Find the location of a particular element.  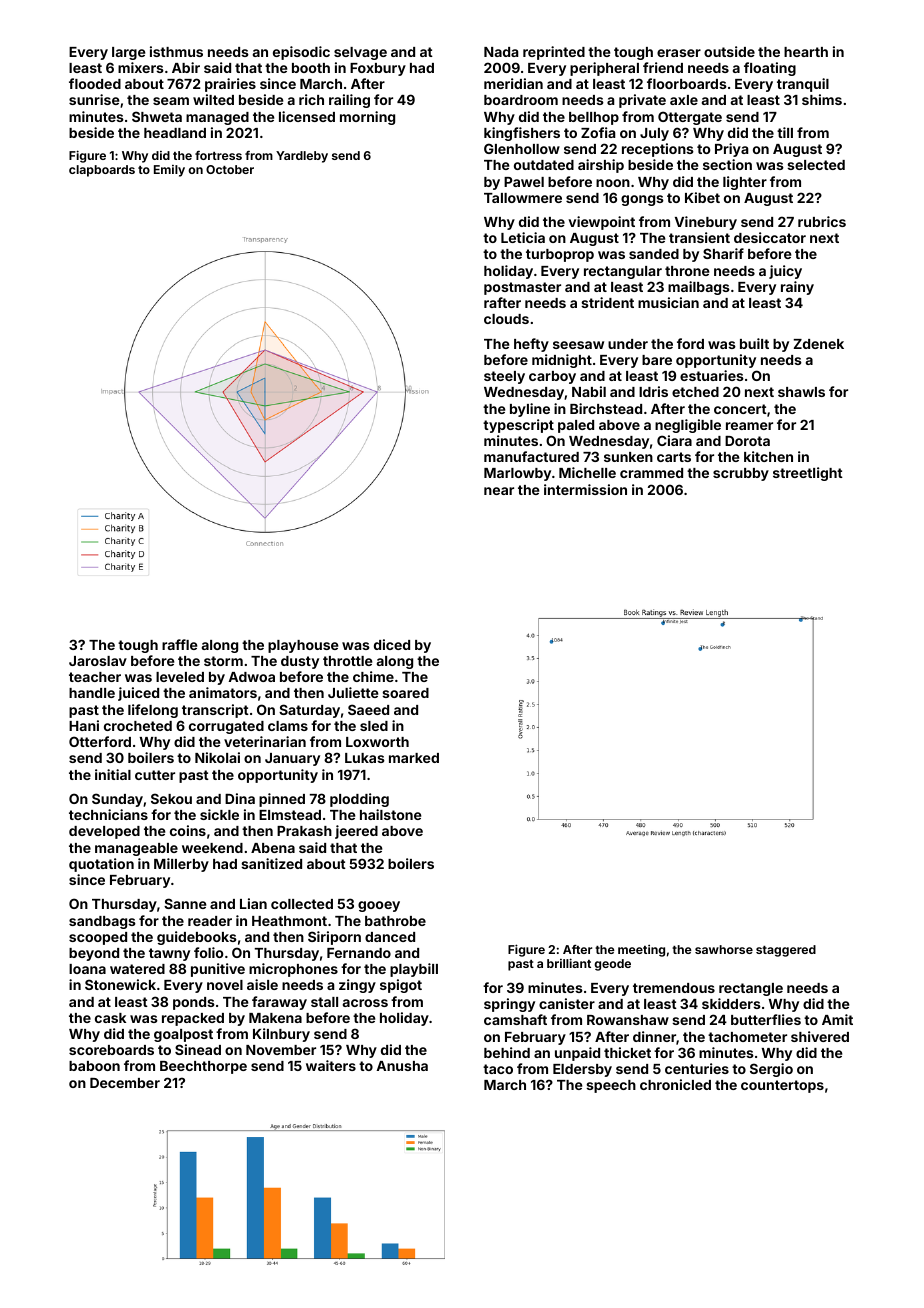

Nada is located at coordinates (501, 52).
